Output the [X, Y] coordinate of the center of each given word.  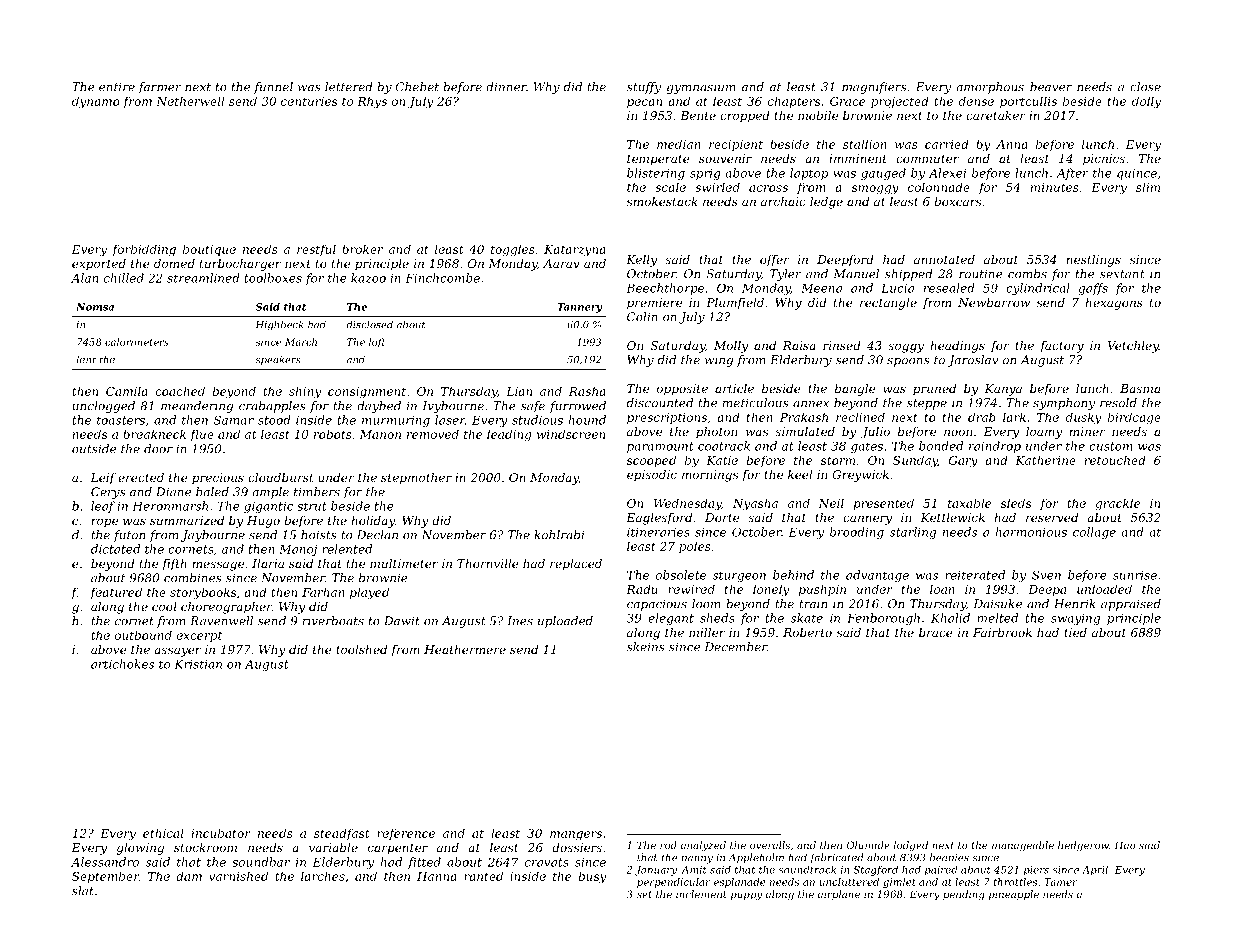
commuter [927, 159]
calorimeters [137, 342]
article [734, 388]
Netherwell [190, 101]
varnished [238, 876]
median [679, 144]
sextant [1122, 274]
